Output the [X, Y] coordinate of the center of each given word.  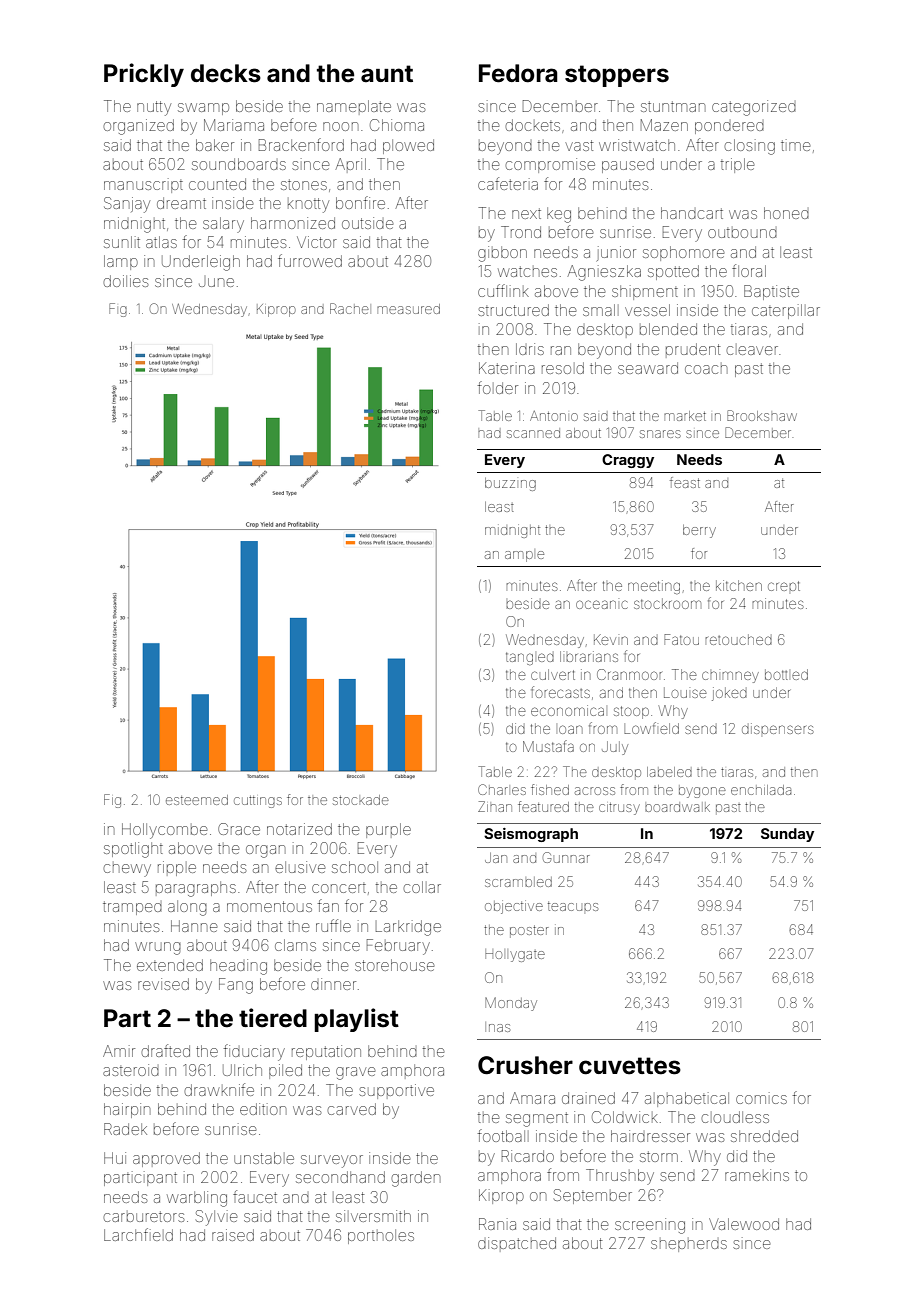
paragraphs [196, 889]
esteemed [197, 800]
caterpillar [786, 311]
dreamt [181, 203]
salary [223, 225]
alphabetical [687, 1099]
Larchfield [138, 1234]
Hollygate [515, 955]
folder [498, 387]
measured [408, 309]
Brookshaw [762, 415]
